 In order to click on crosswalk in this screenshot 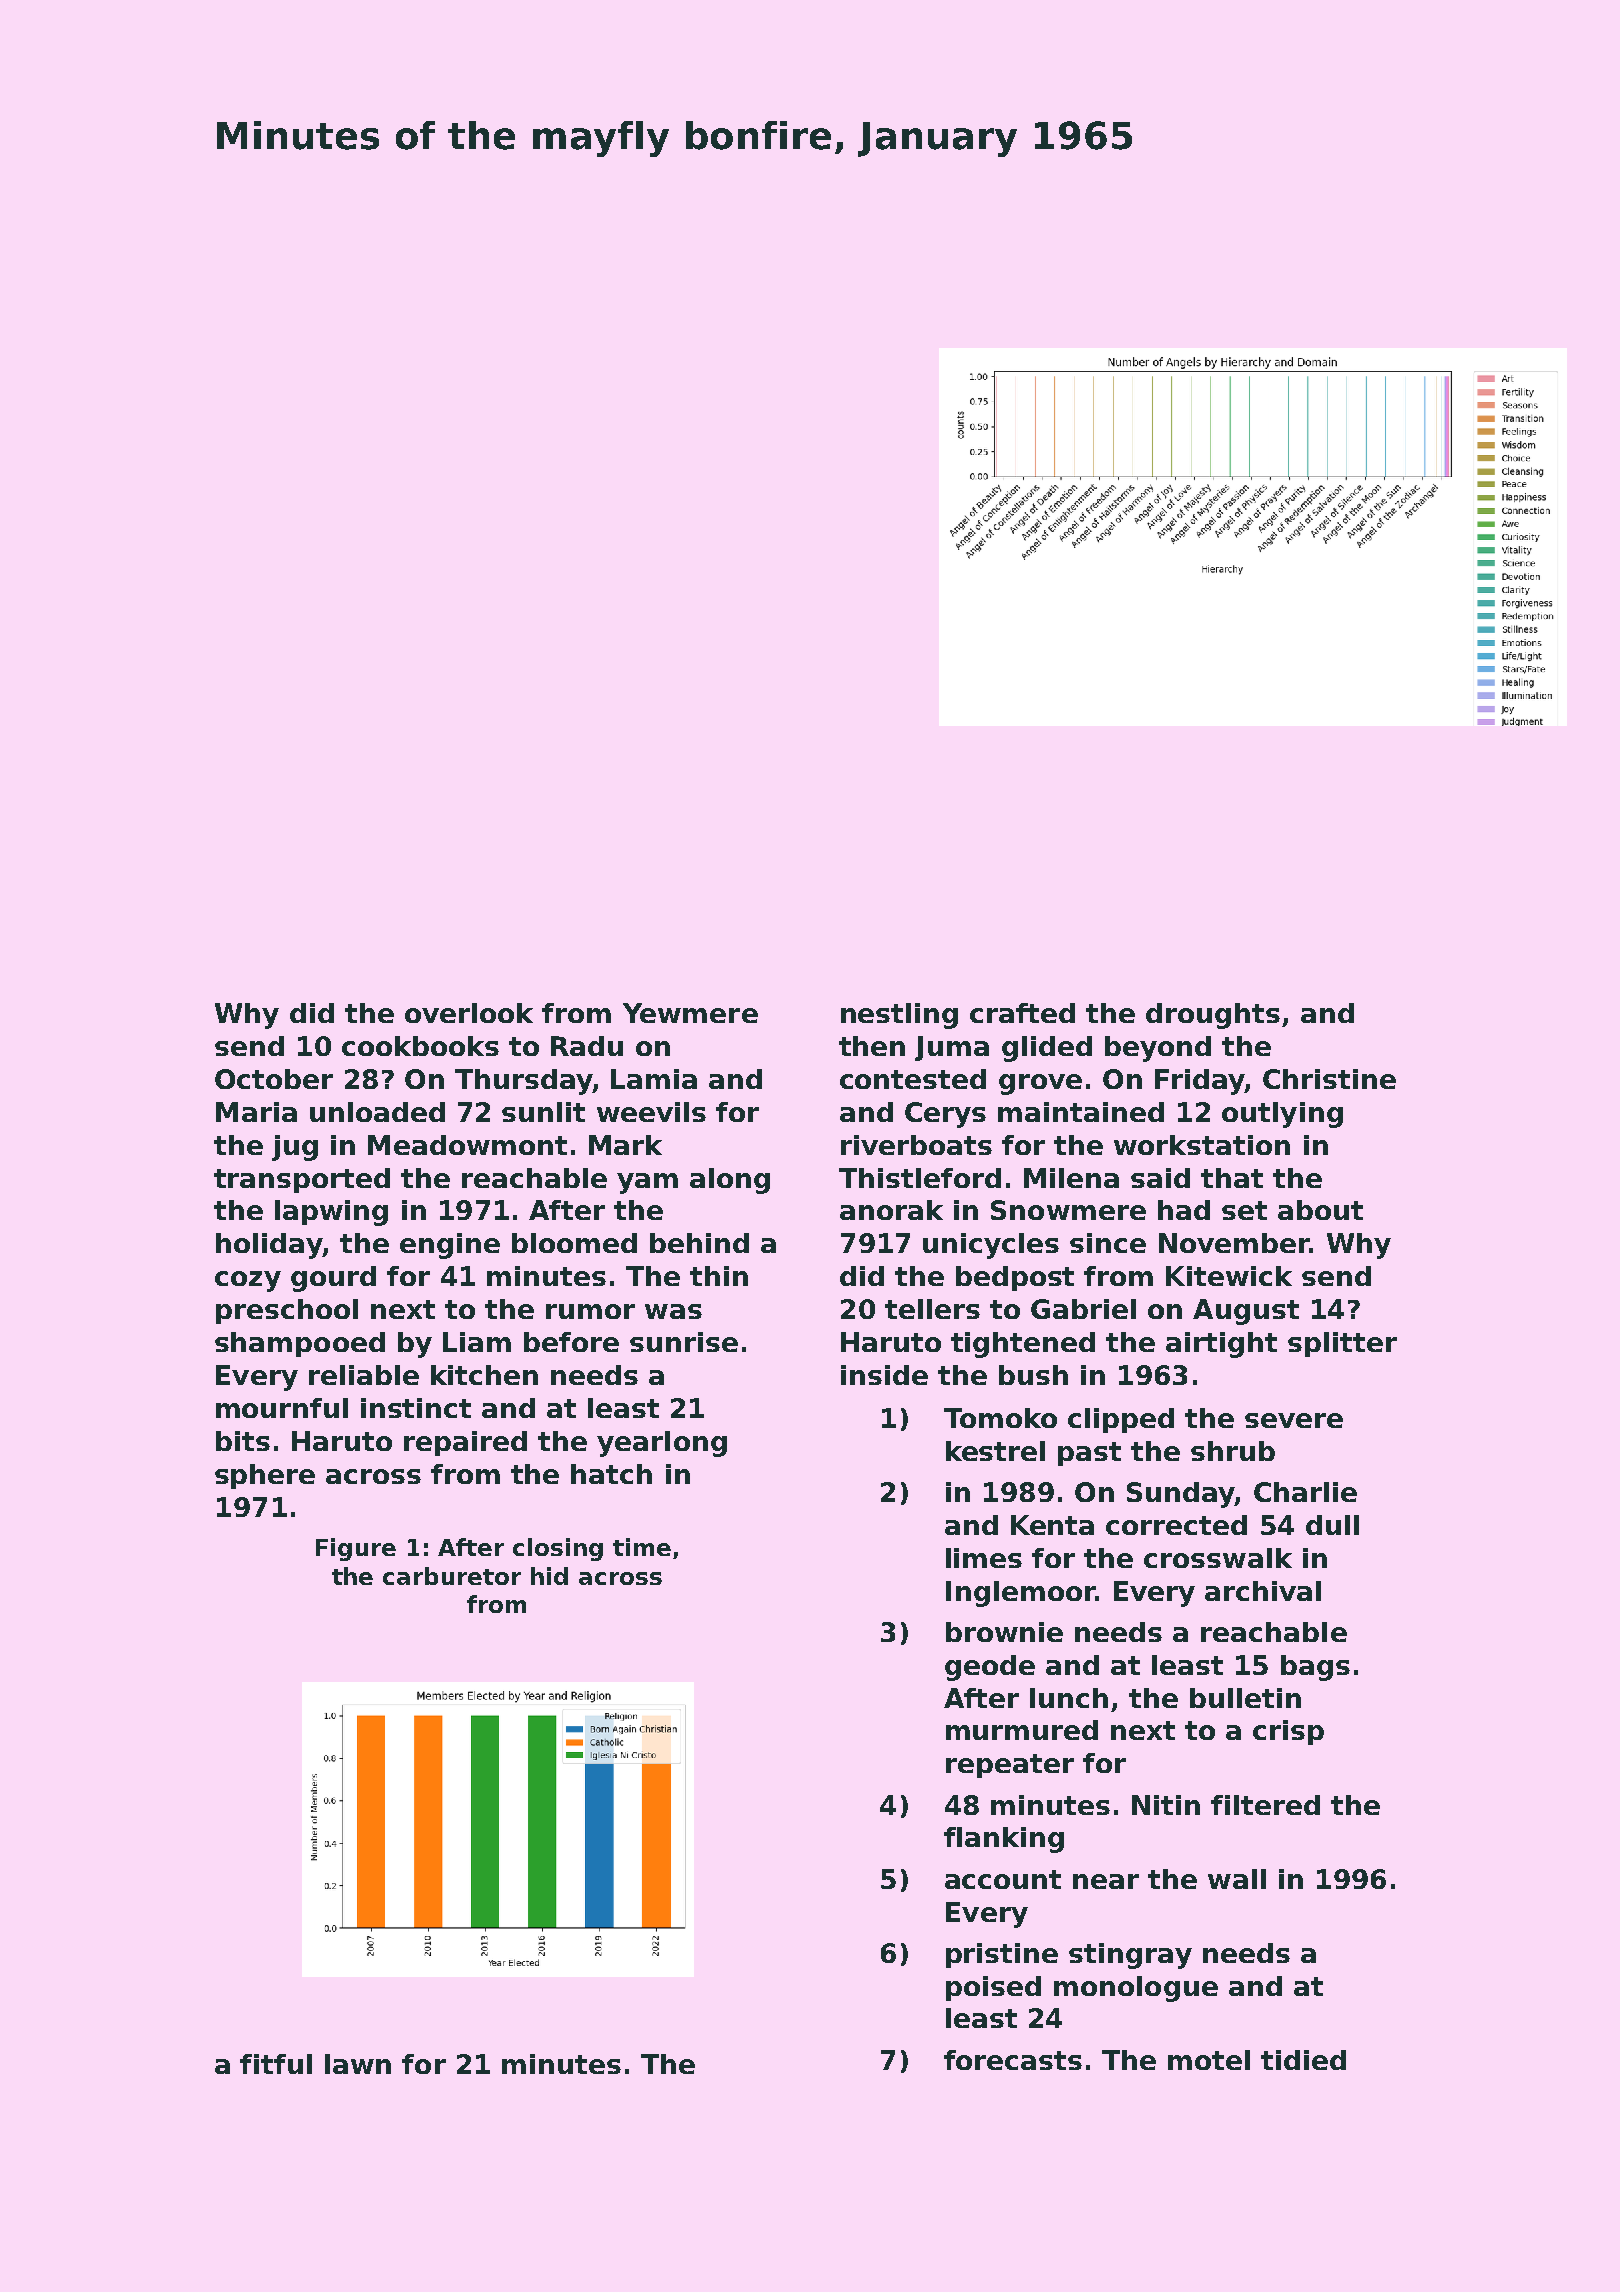, I will do `click(1218, 1558)`.
